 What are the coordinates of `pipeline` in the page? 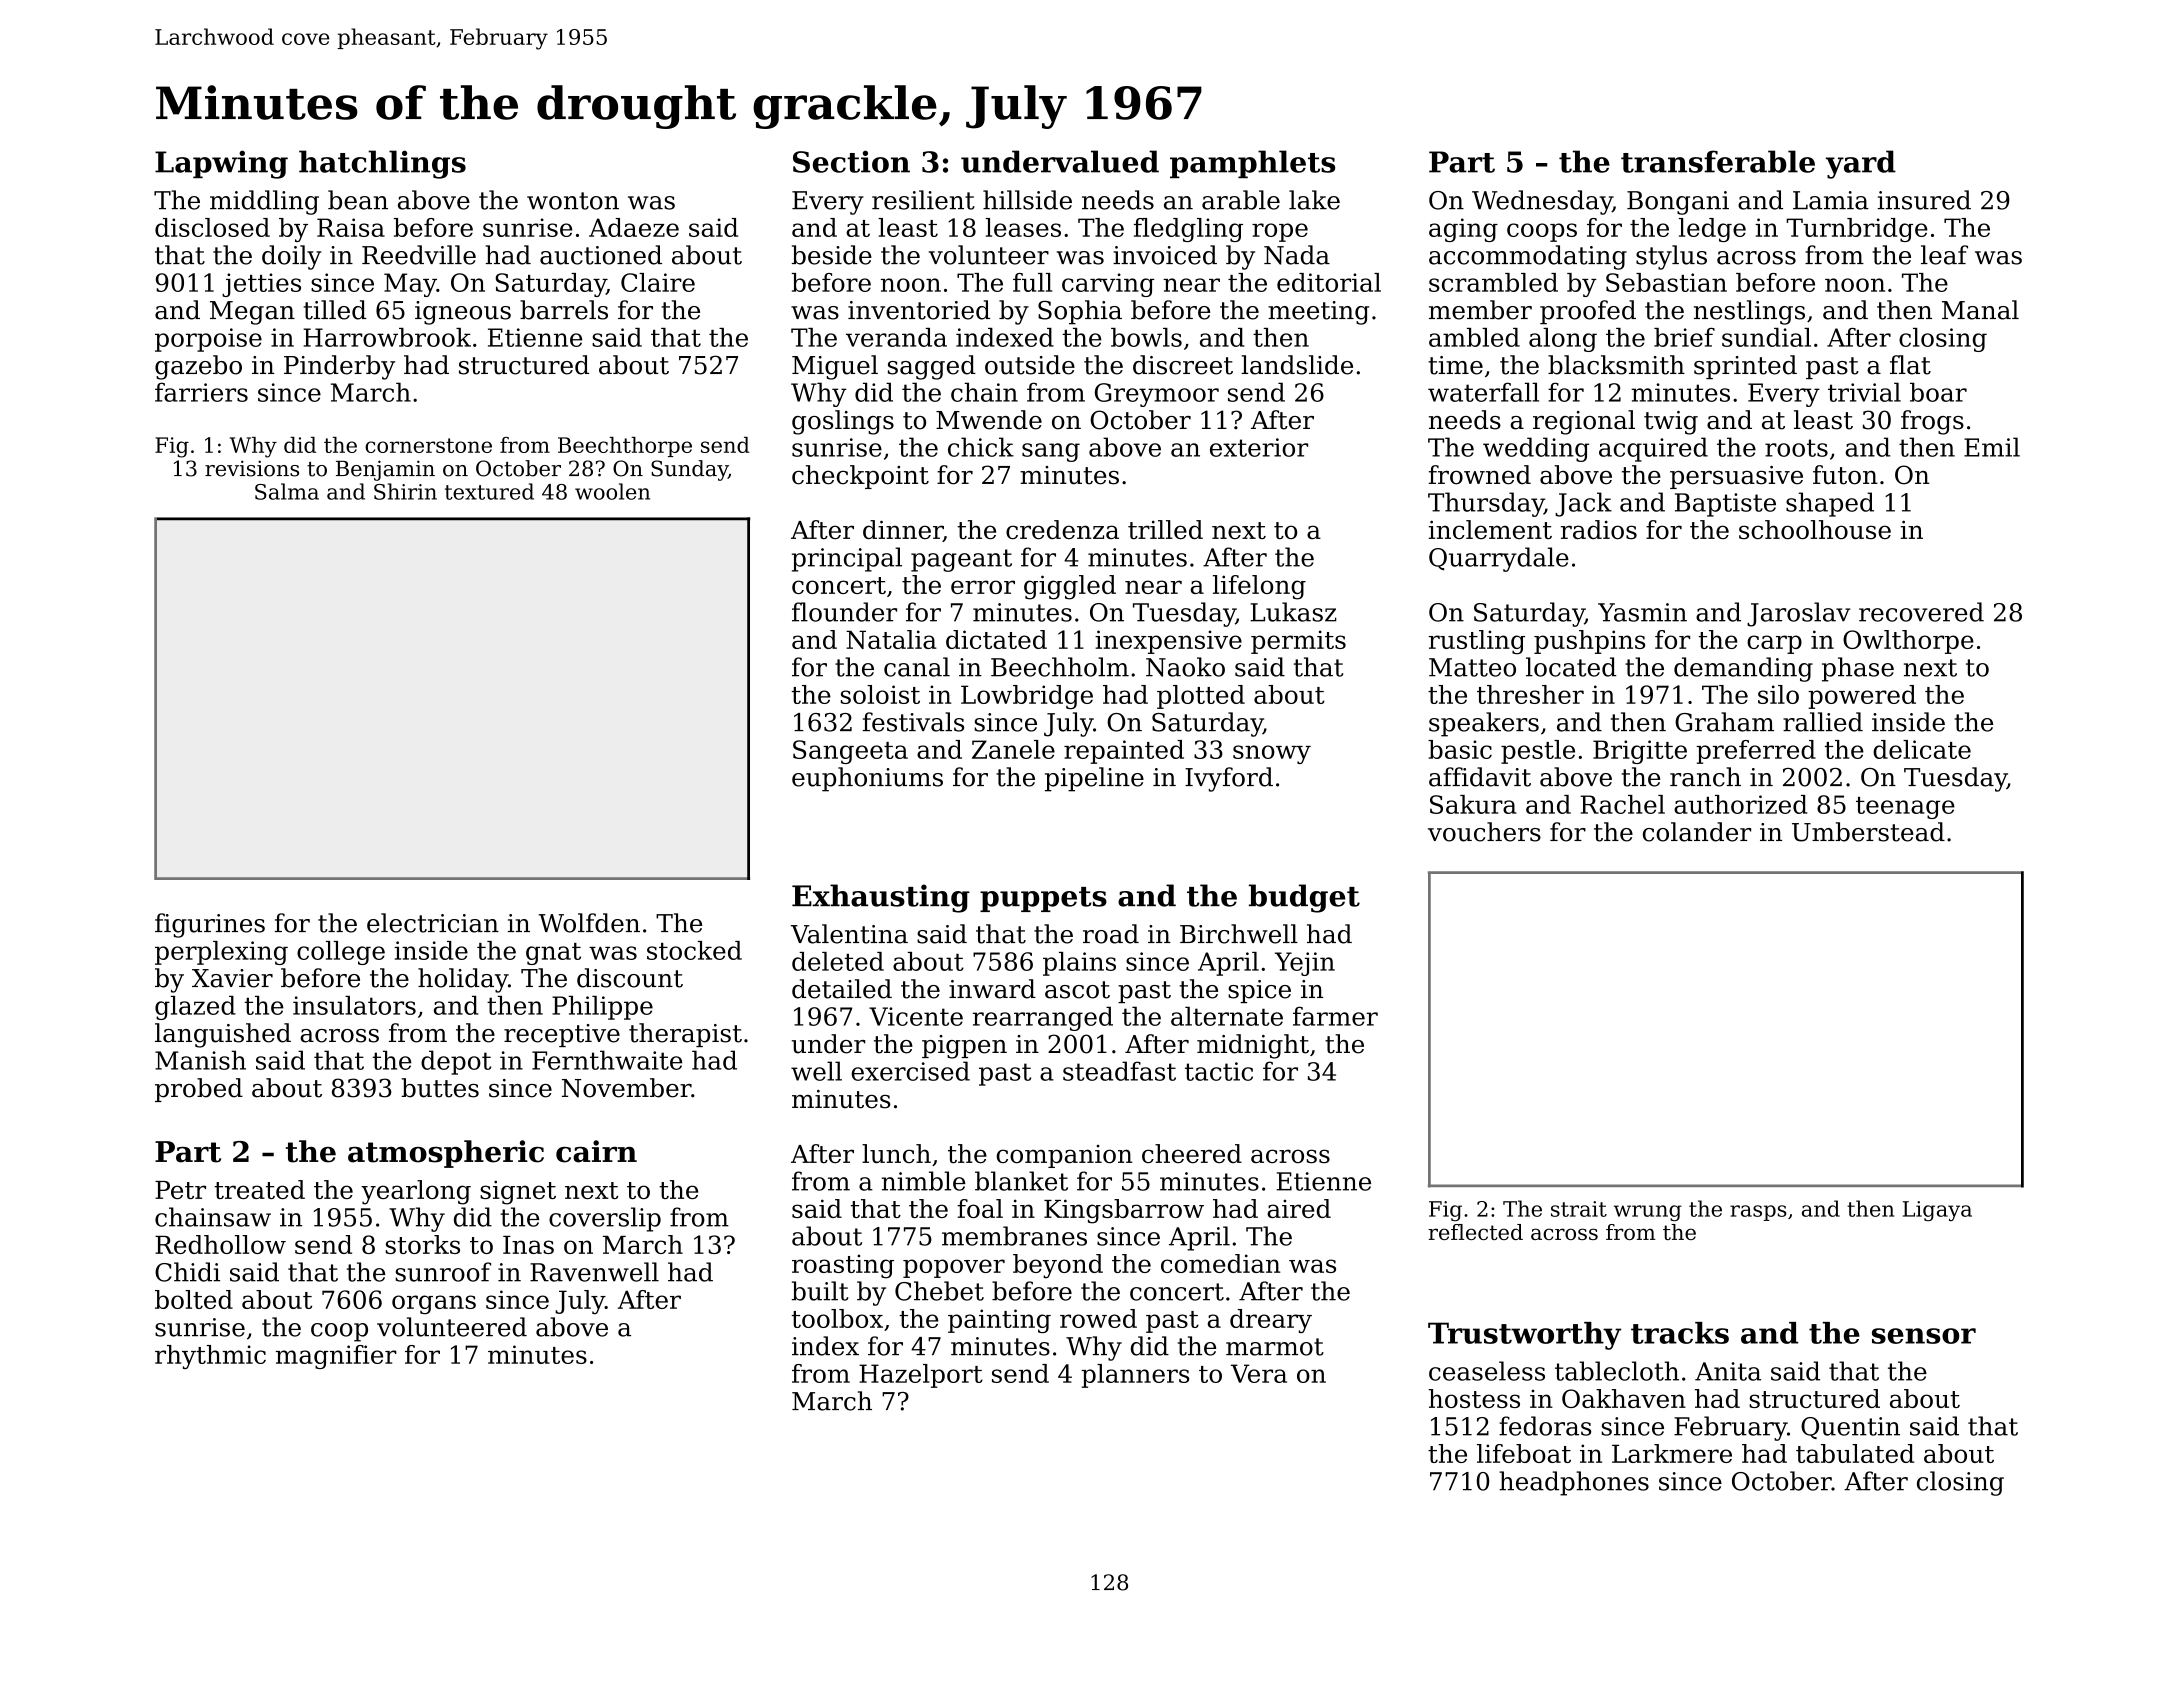 It's located at (1094, 779).
